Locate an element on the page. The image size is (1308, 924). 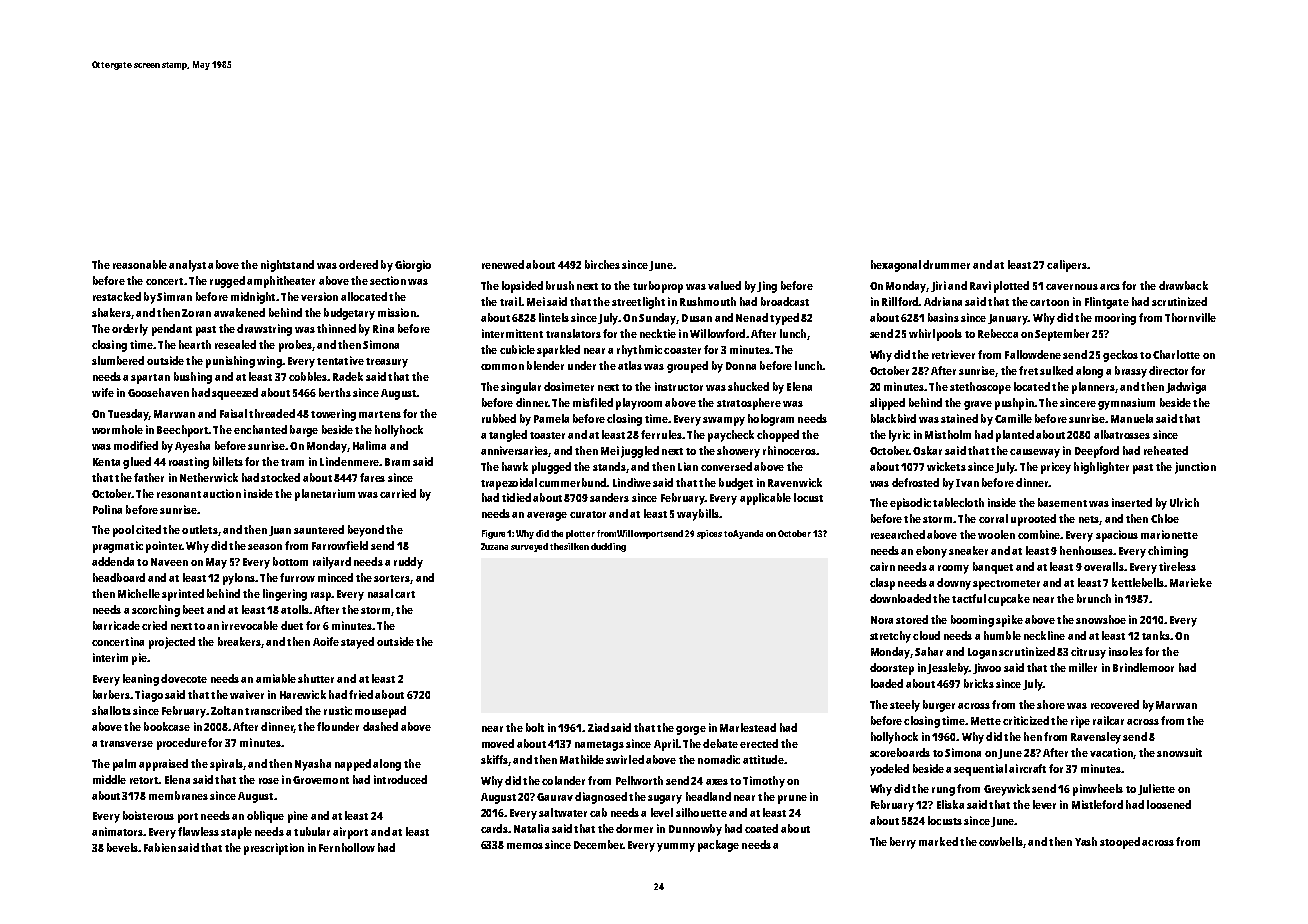
transcribed is located at coordinates (273, 710).
